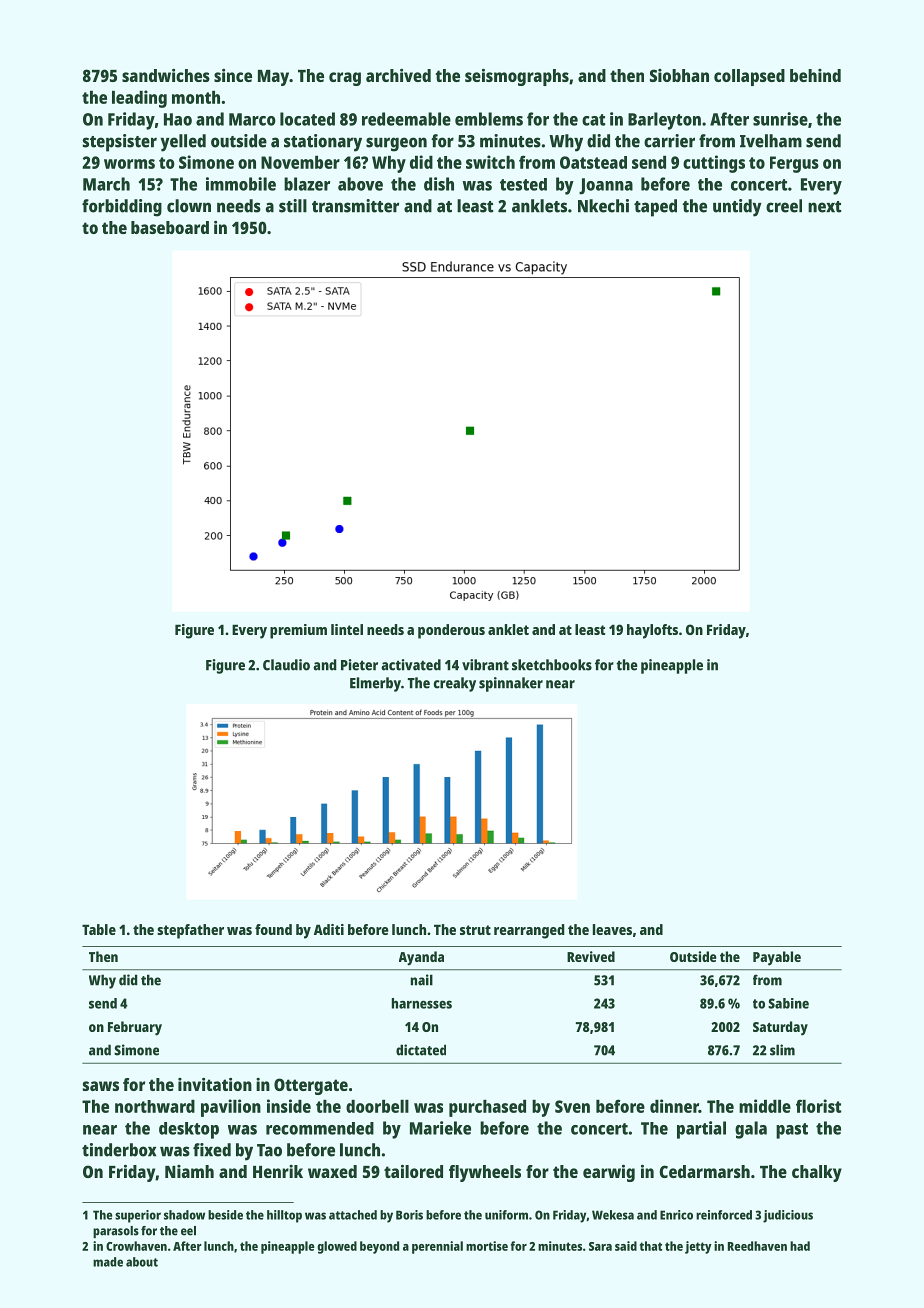 The width and height of the screenshot is (924, 1308). Describe the element at coordinates (142, 1262) in the screenshot. I see `about` at that location.
